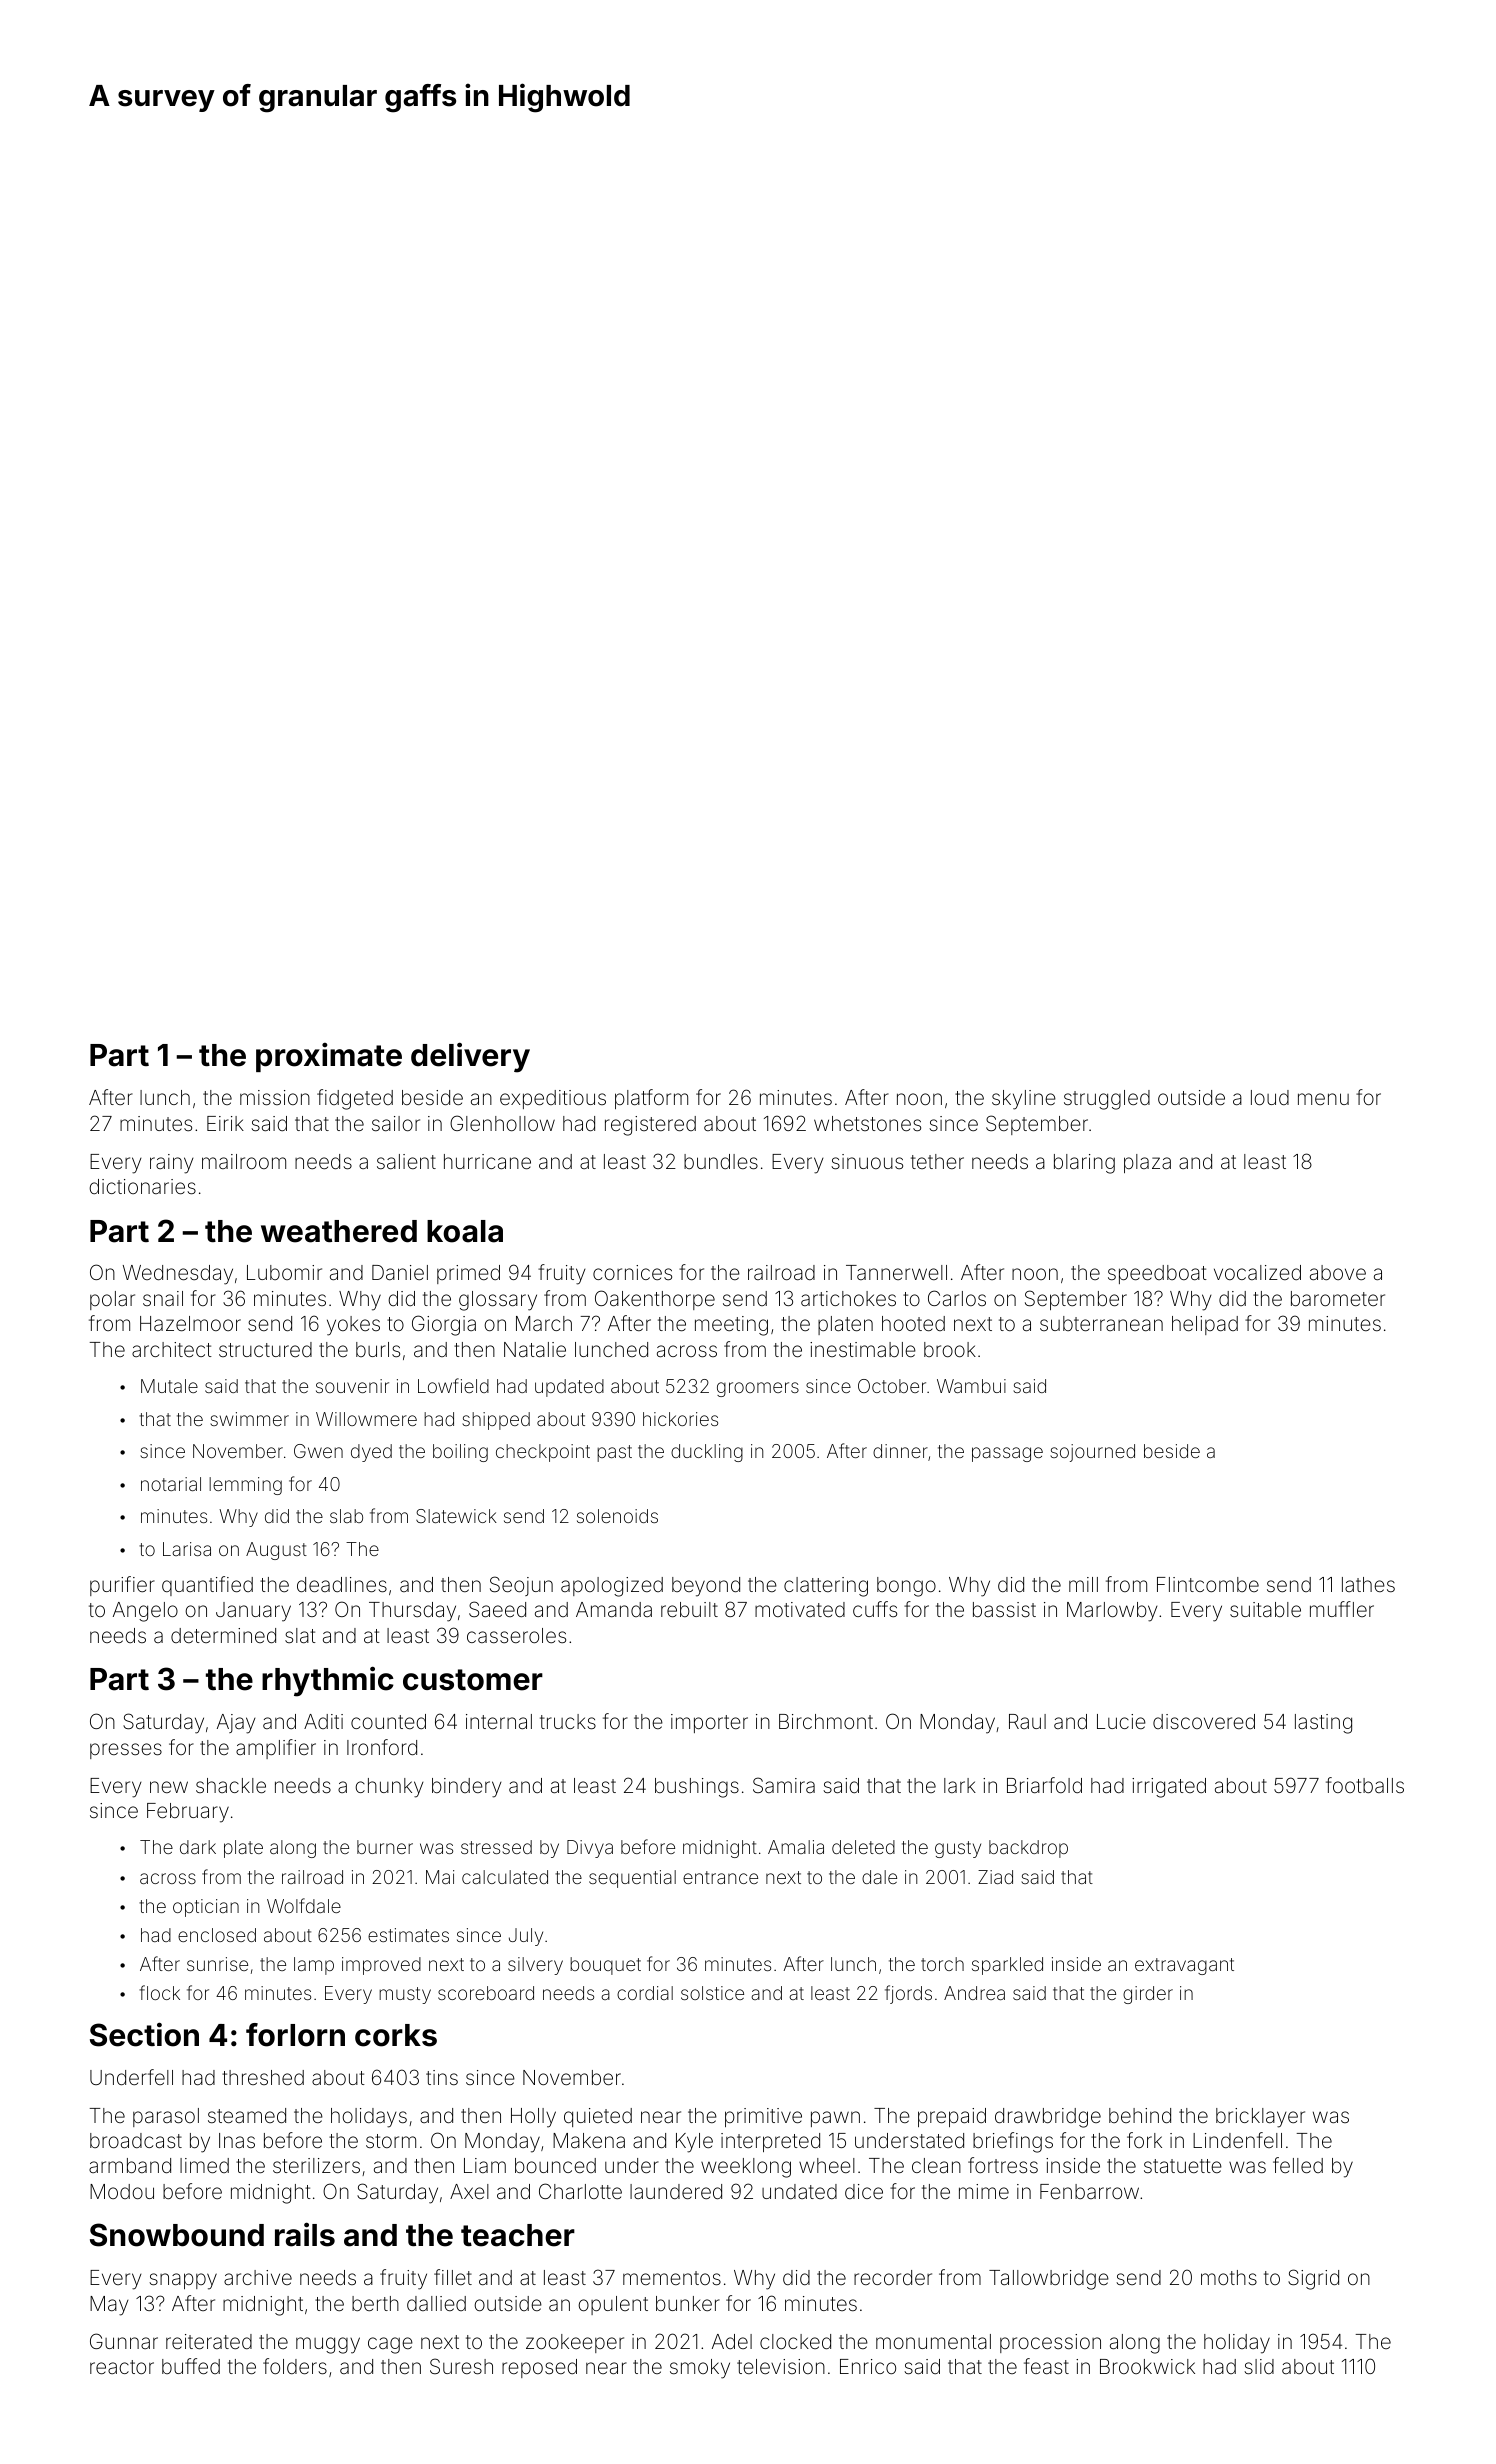  Describe the element at coordinates (1024, 1100) in the document. I see `skyline` at that location.
